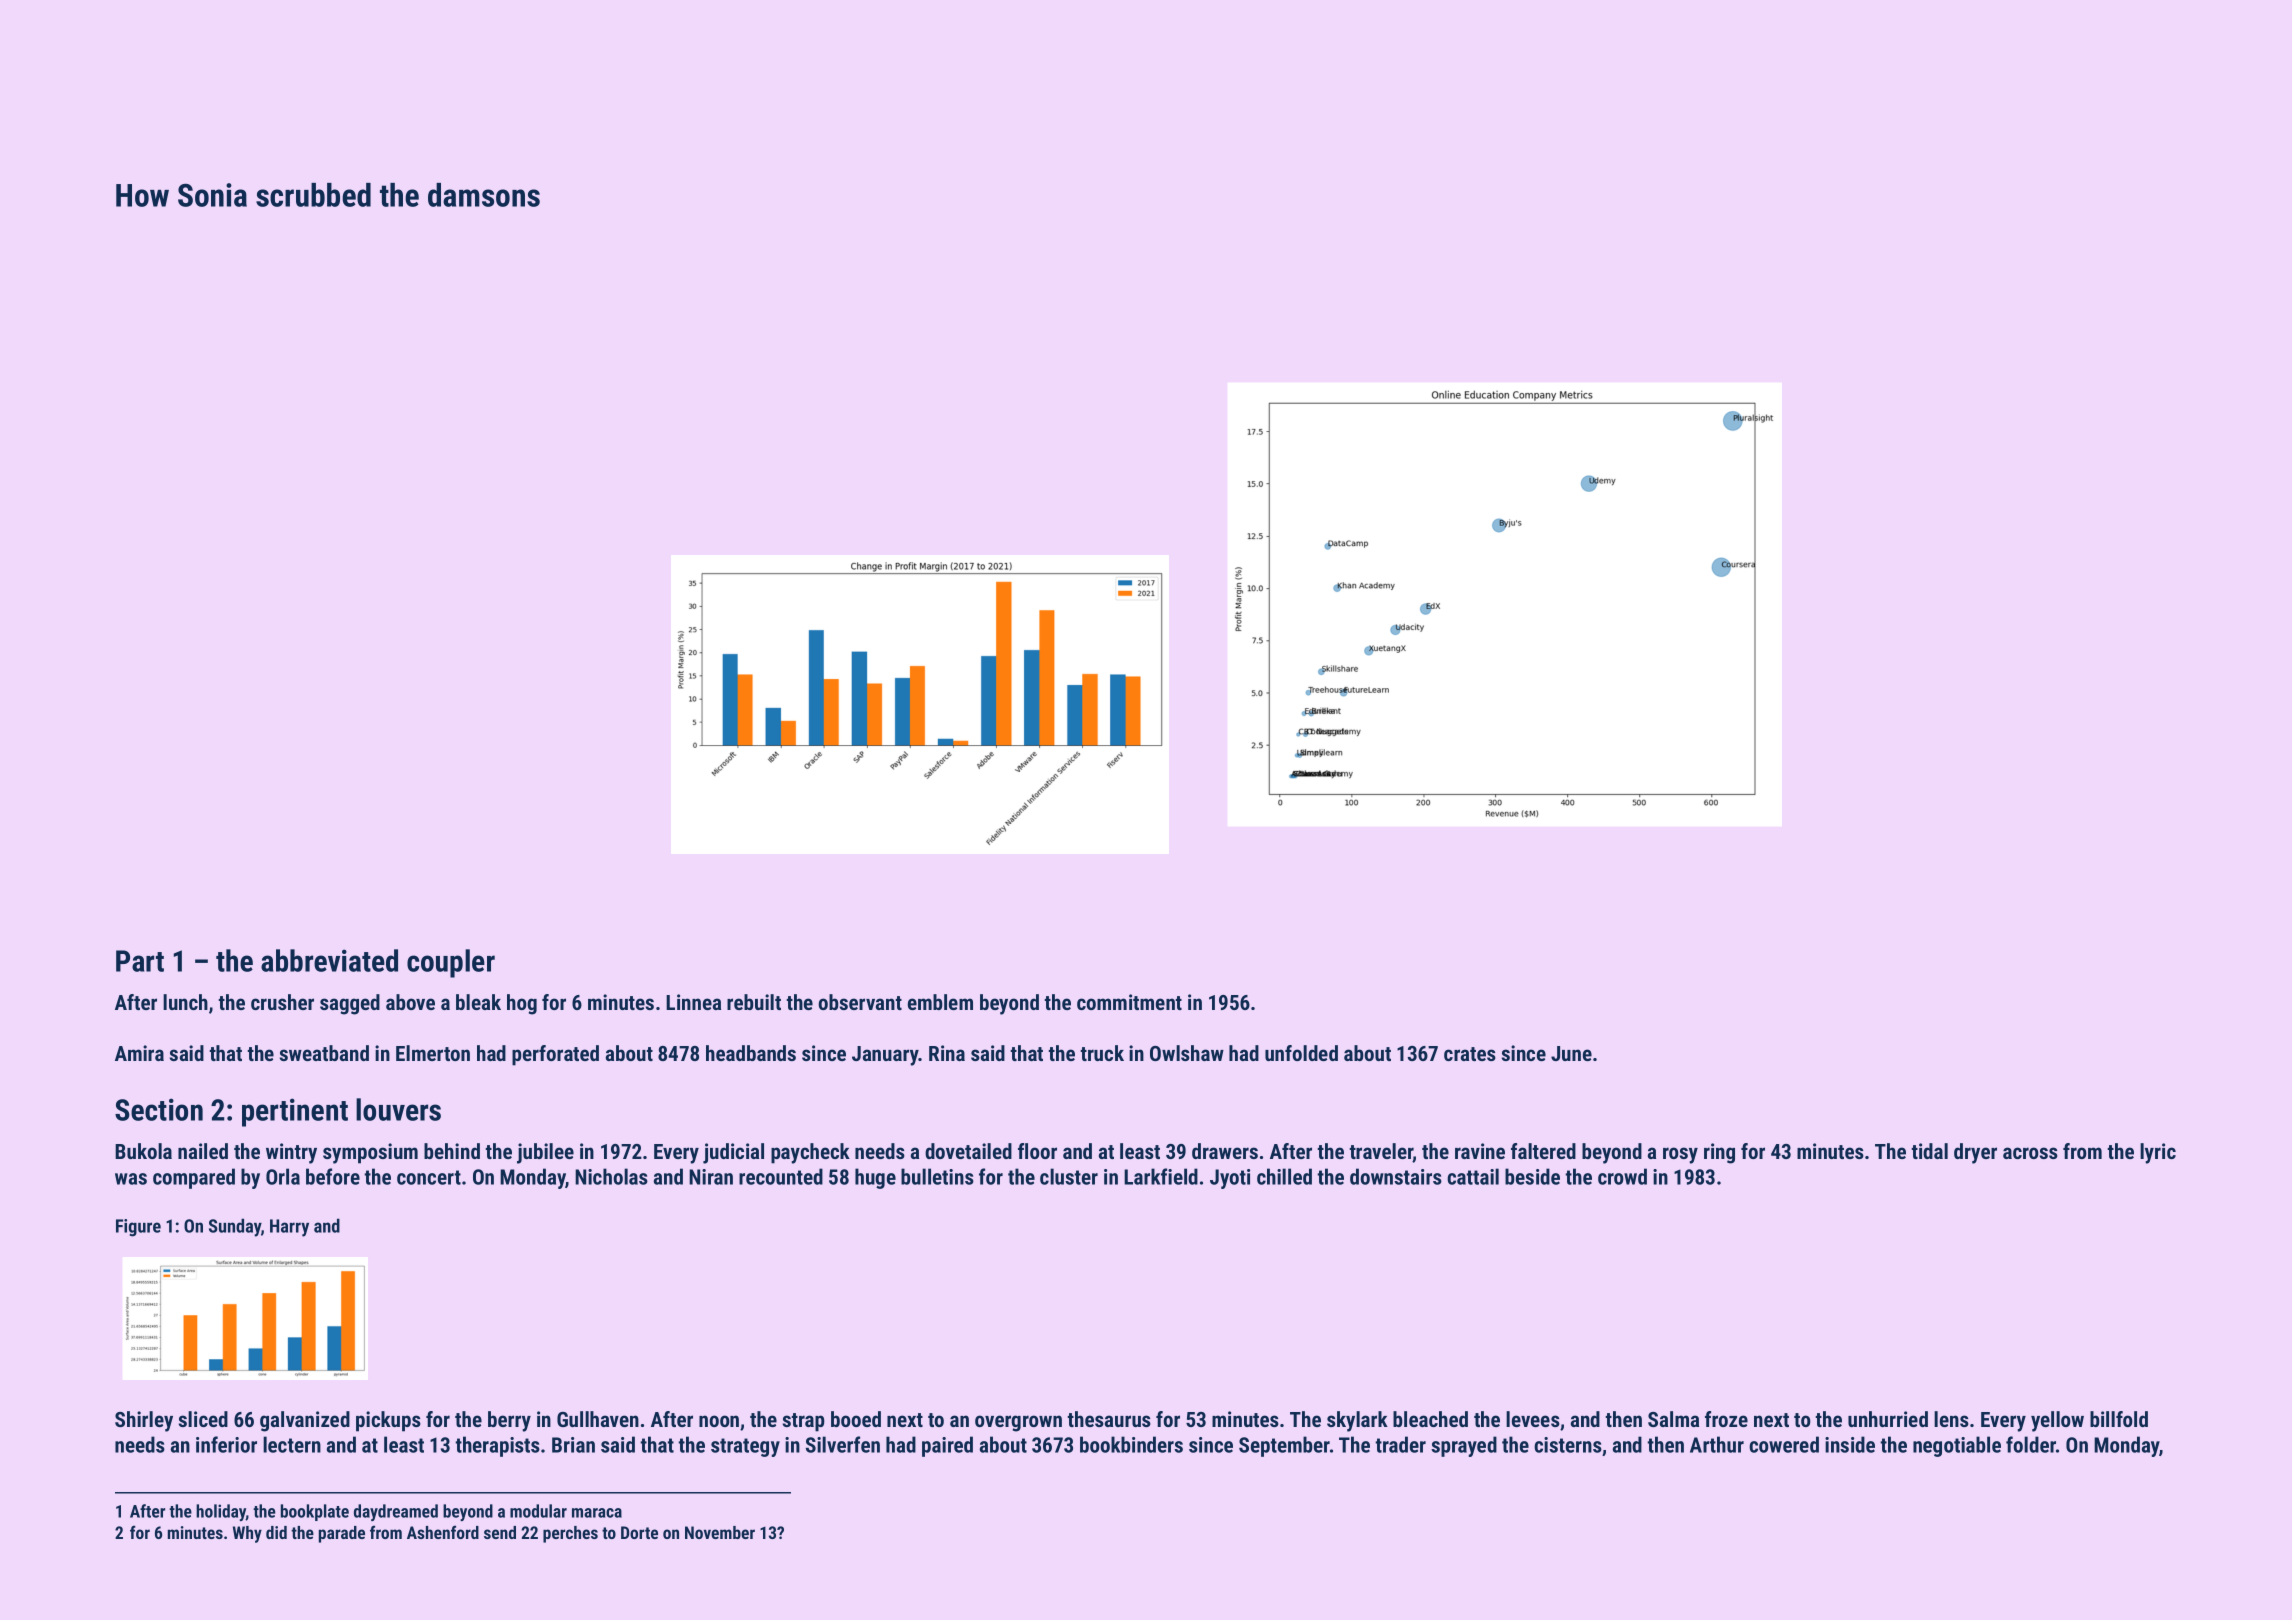 The image size is (2292, 1620). I want to click on floor, so click(1037, 1151).
